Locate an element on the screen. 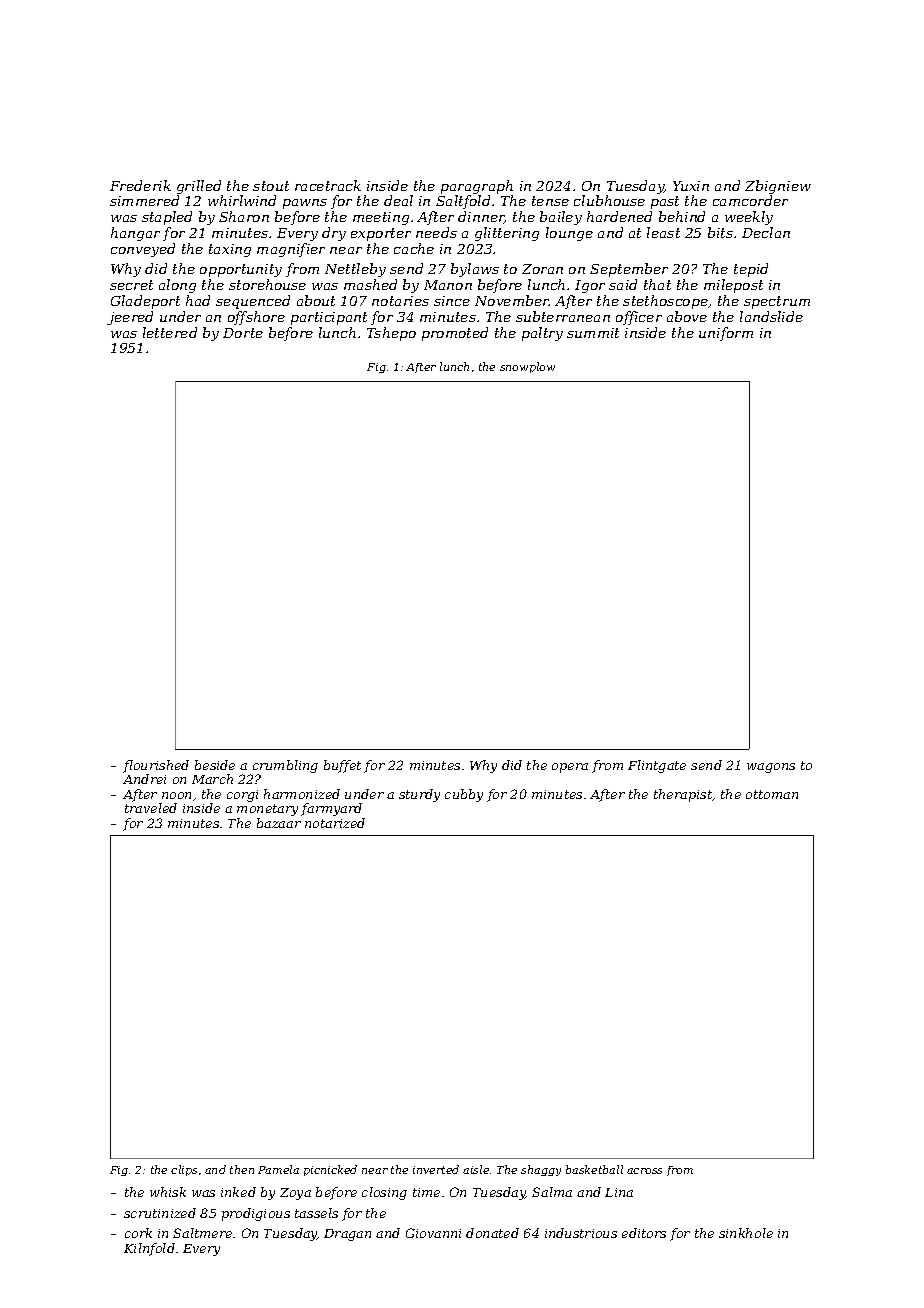 This screenshot has height=1308, width=924. snowplow is located at coordinates (527, 367).
